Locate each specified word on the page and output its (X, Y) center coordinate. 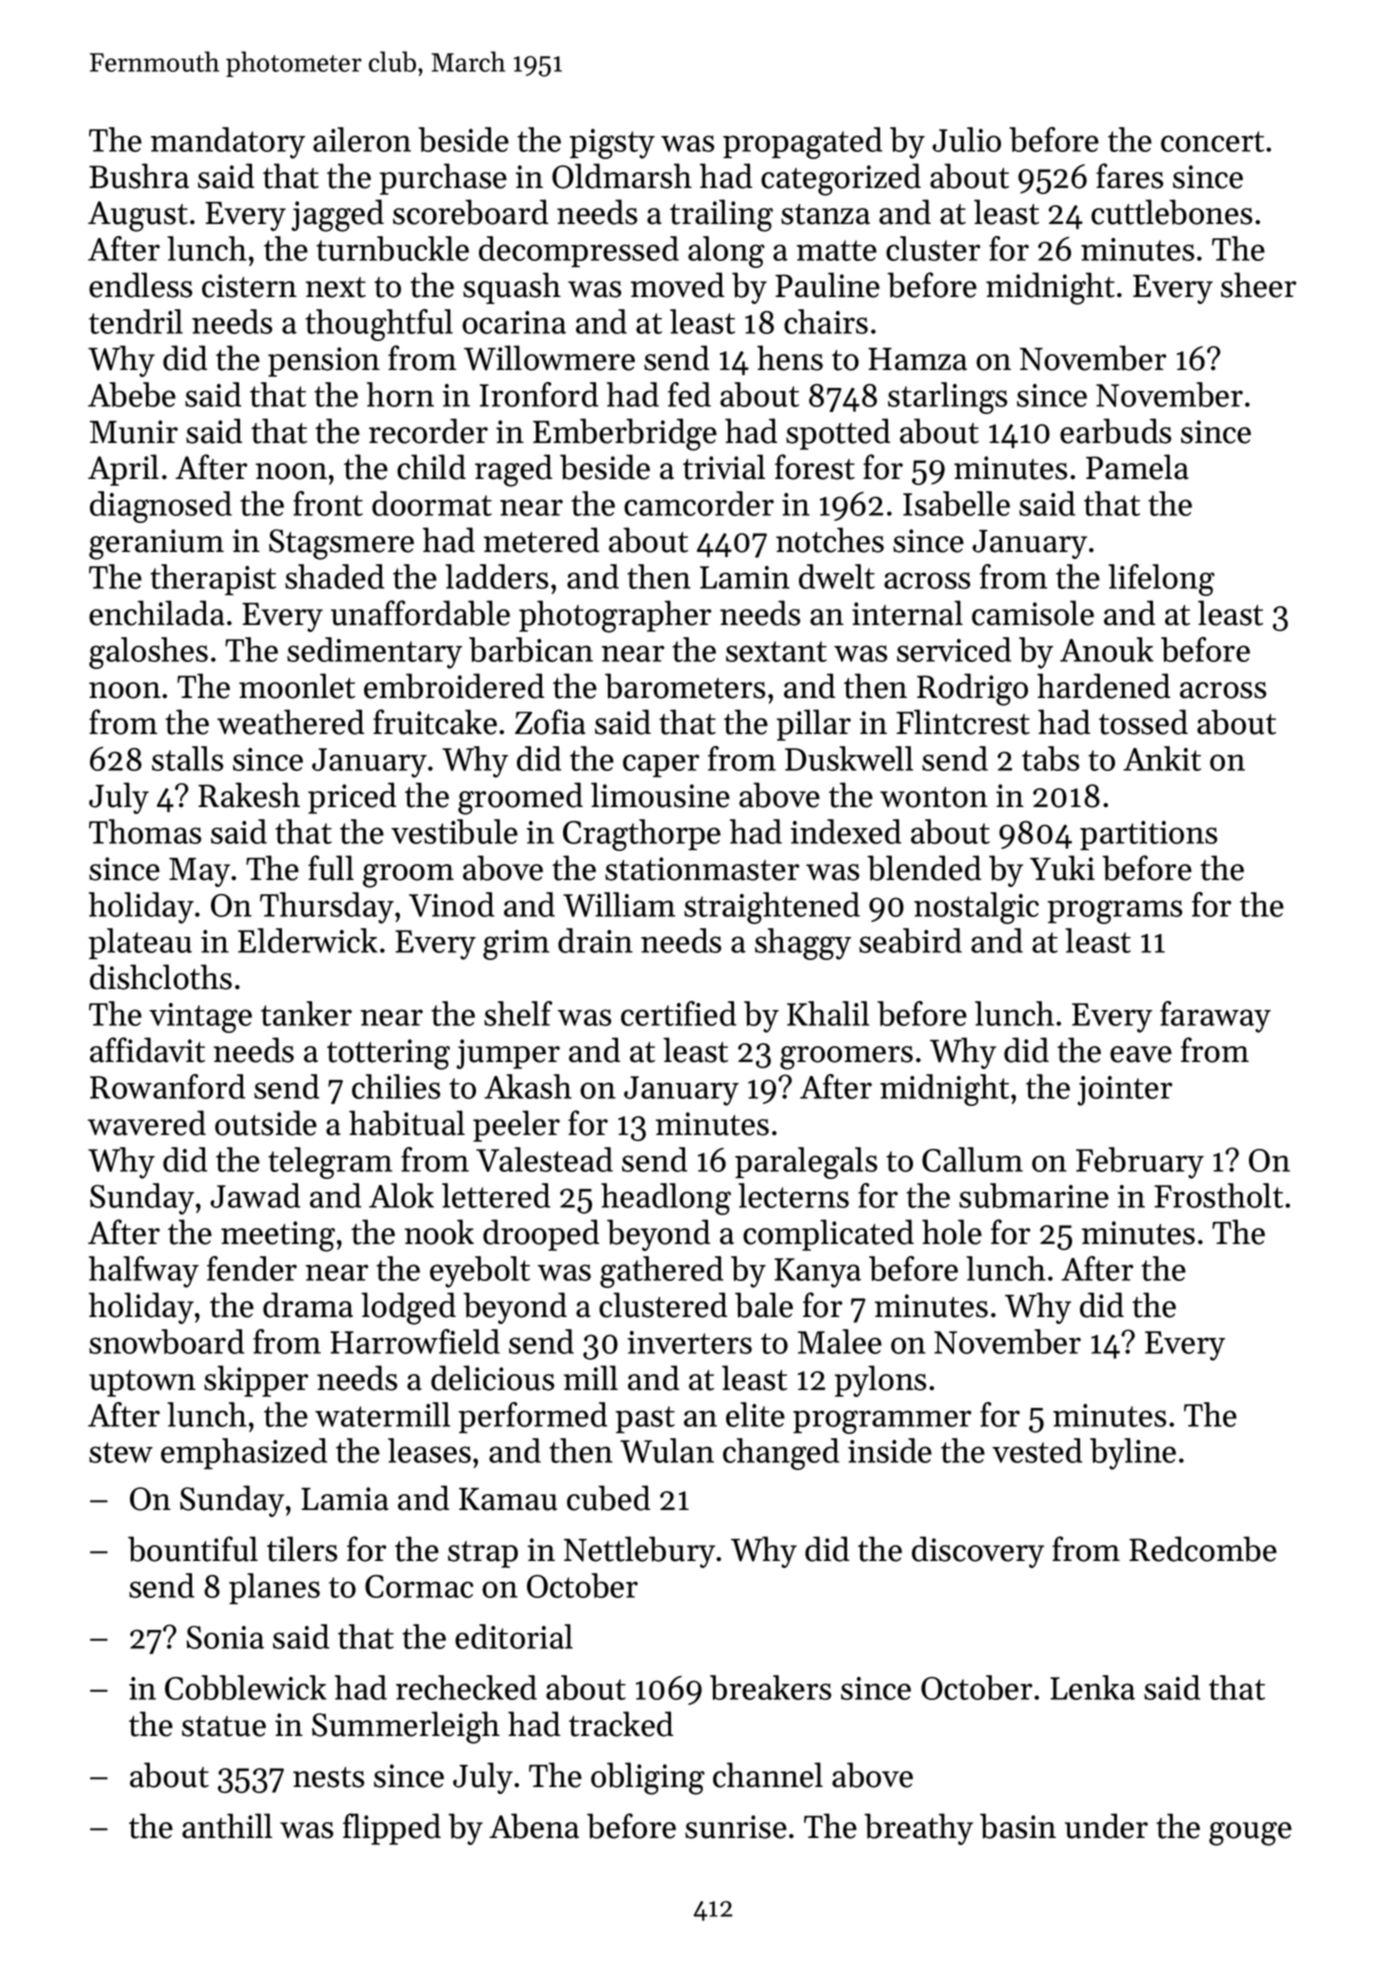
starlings (947, 398)
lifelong (1161, 580)
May (199, 872)
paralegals (806, 1163)
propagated (802, 143)
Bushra (139, 176)
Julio (966, 139)
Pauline (827, 285)
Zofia (550, 722)
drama (308, 1305)
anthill (227, 1826)
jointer (1124, 1091)
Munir (134, 432)
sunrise (736, 1827)
